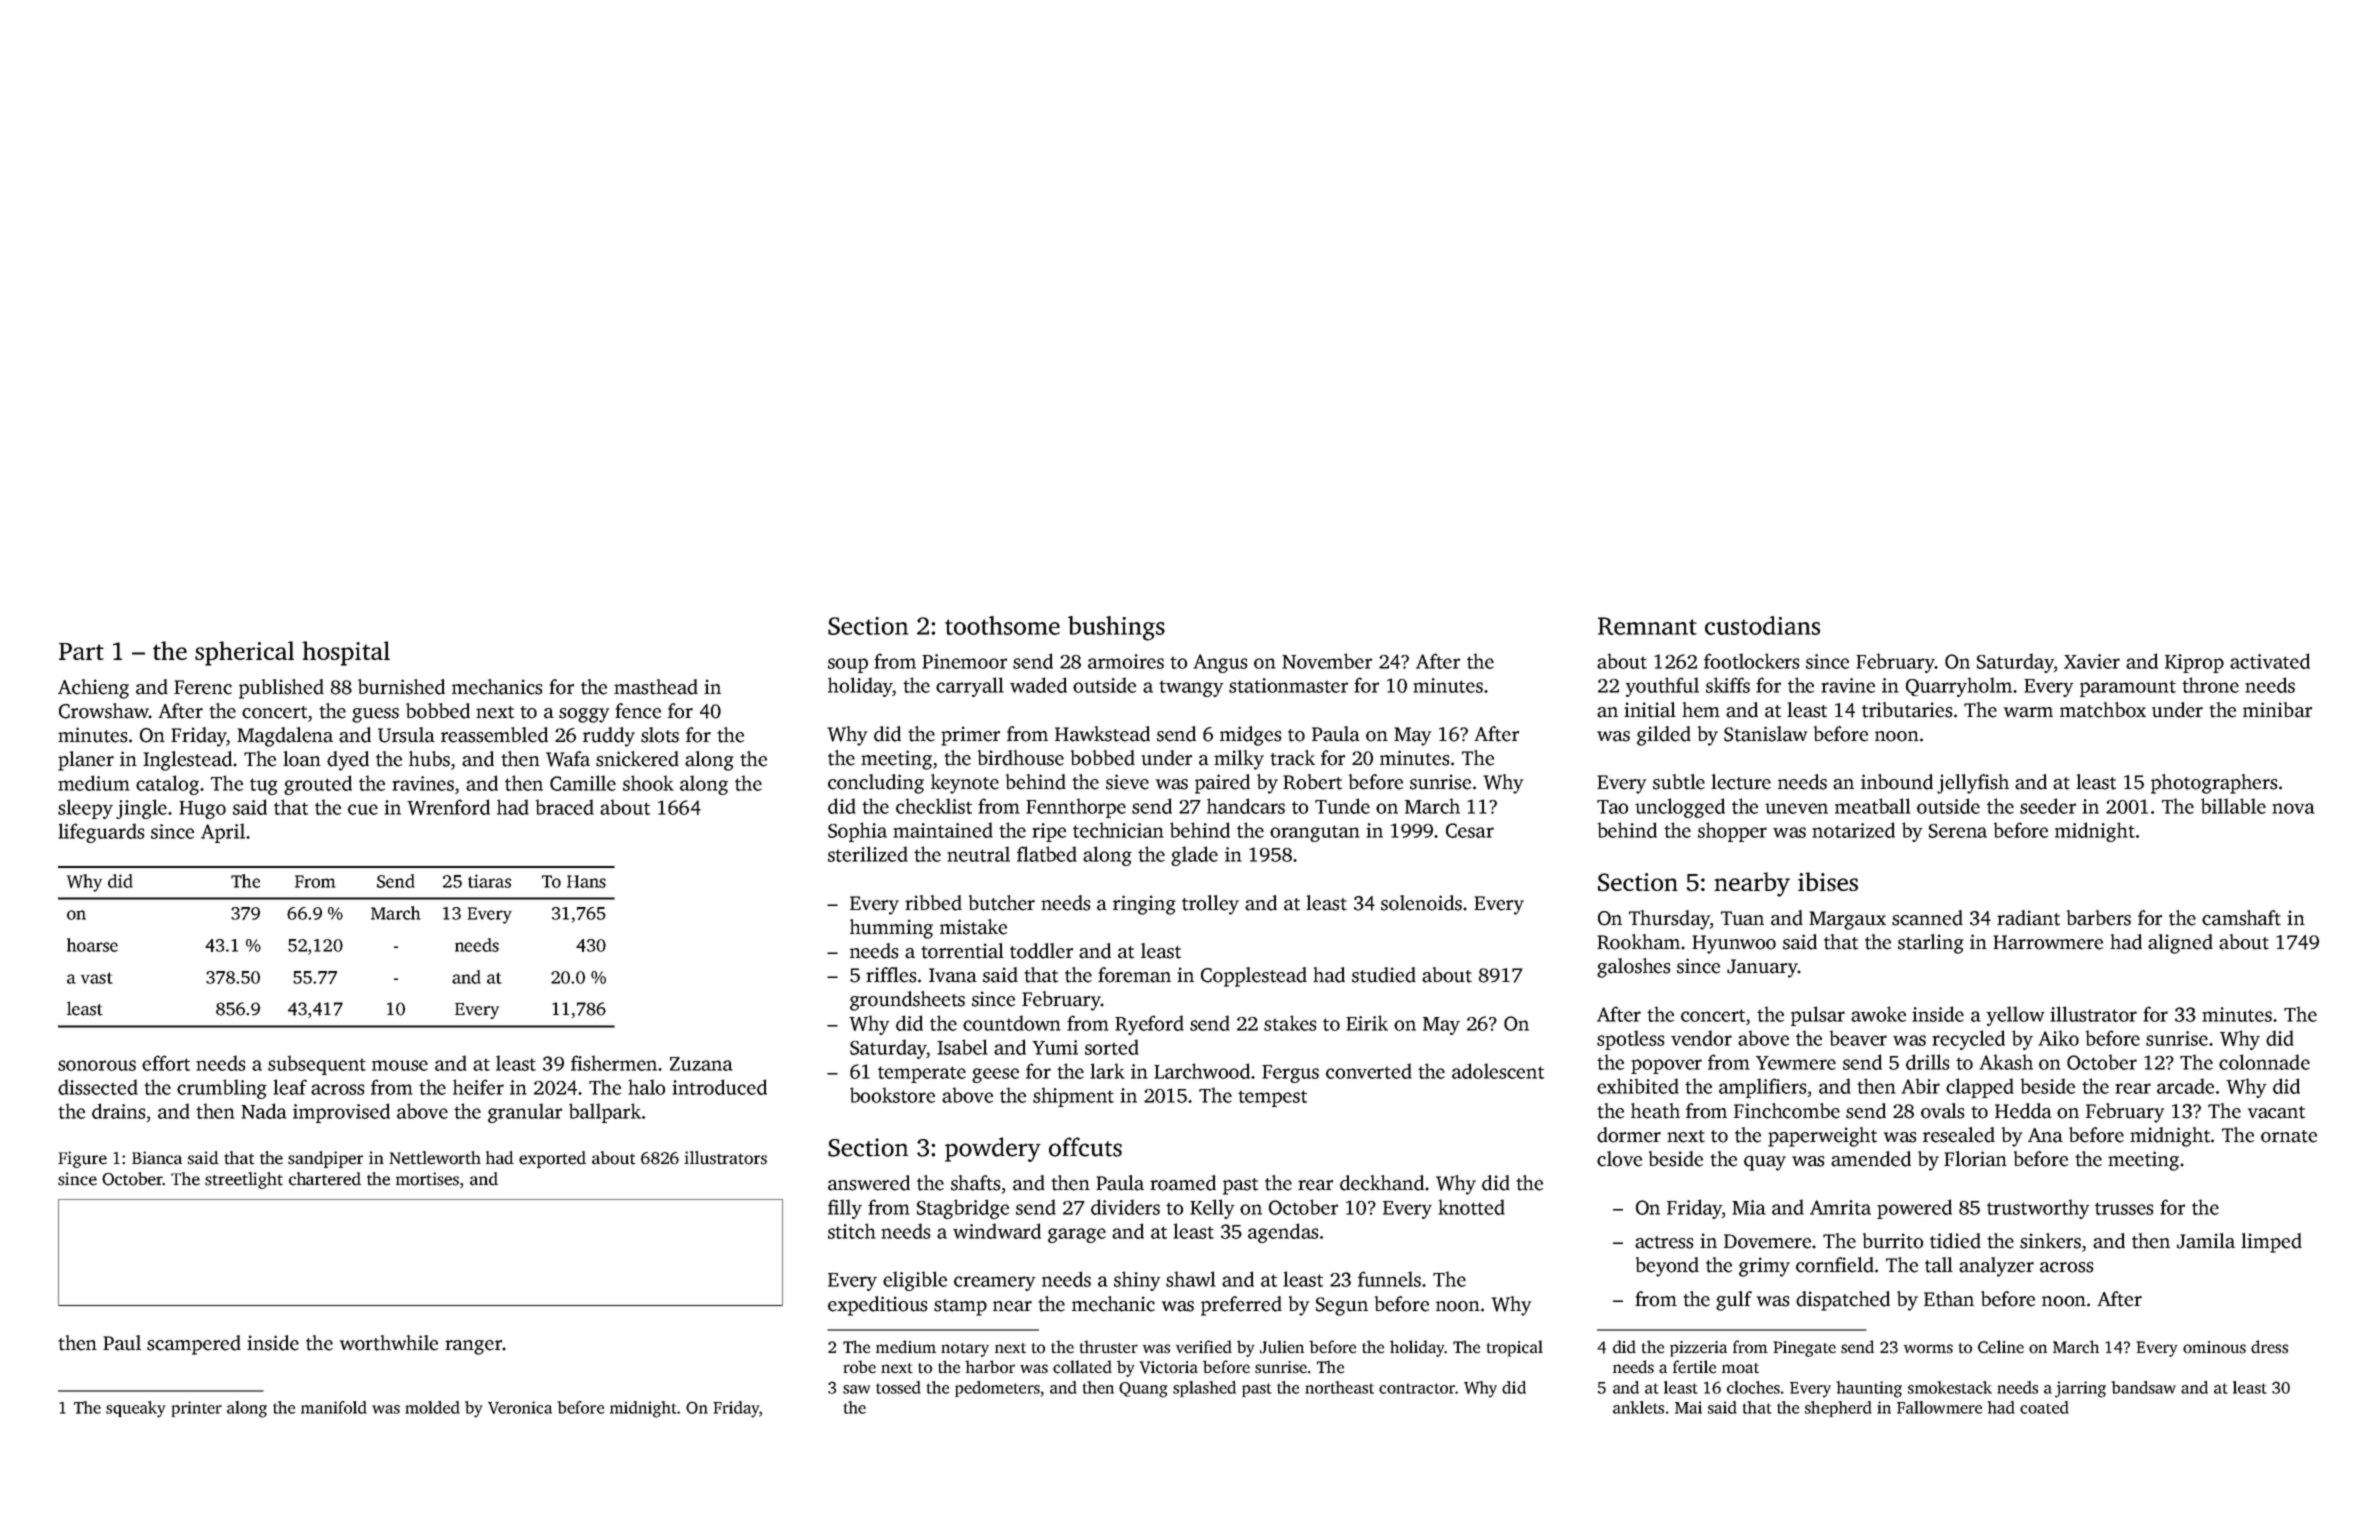 The width and height of the screenshot is (2380, 1540). I want to click on scampered, so click(194, 1345).
